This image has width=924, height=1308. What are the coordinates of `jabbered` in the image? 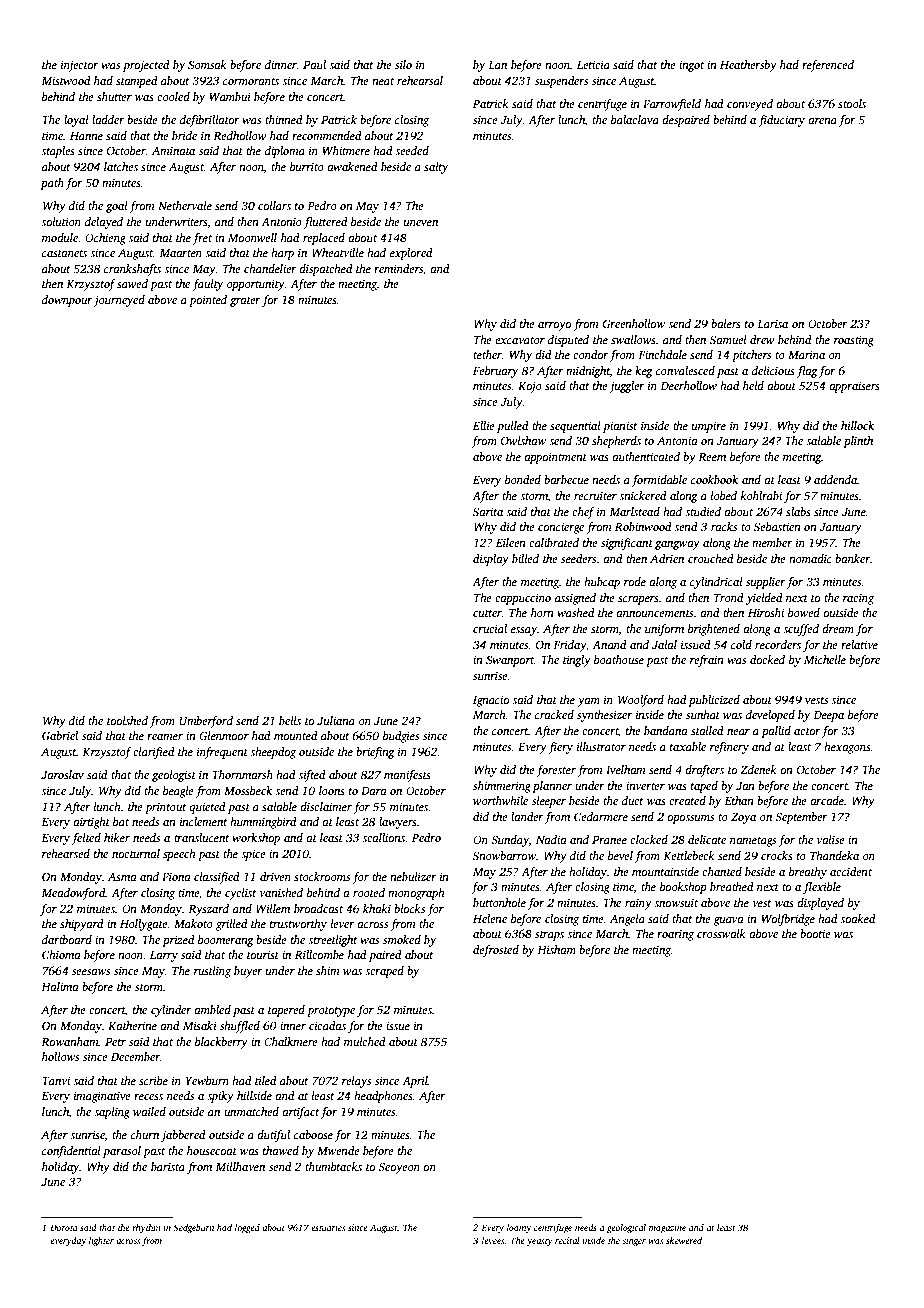 It's located at (183, 1136).
